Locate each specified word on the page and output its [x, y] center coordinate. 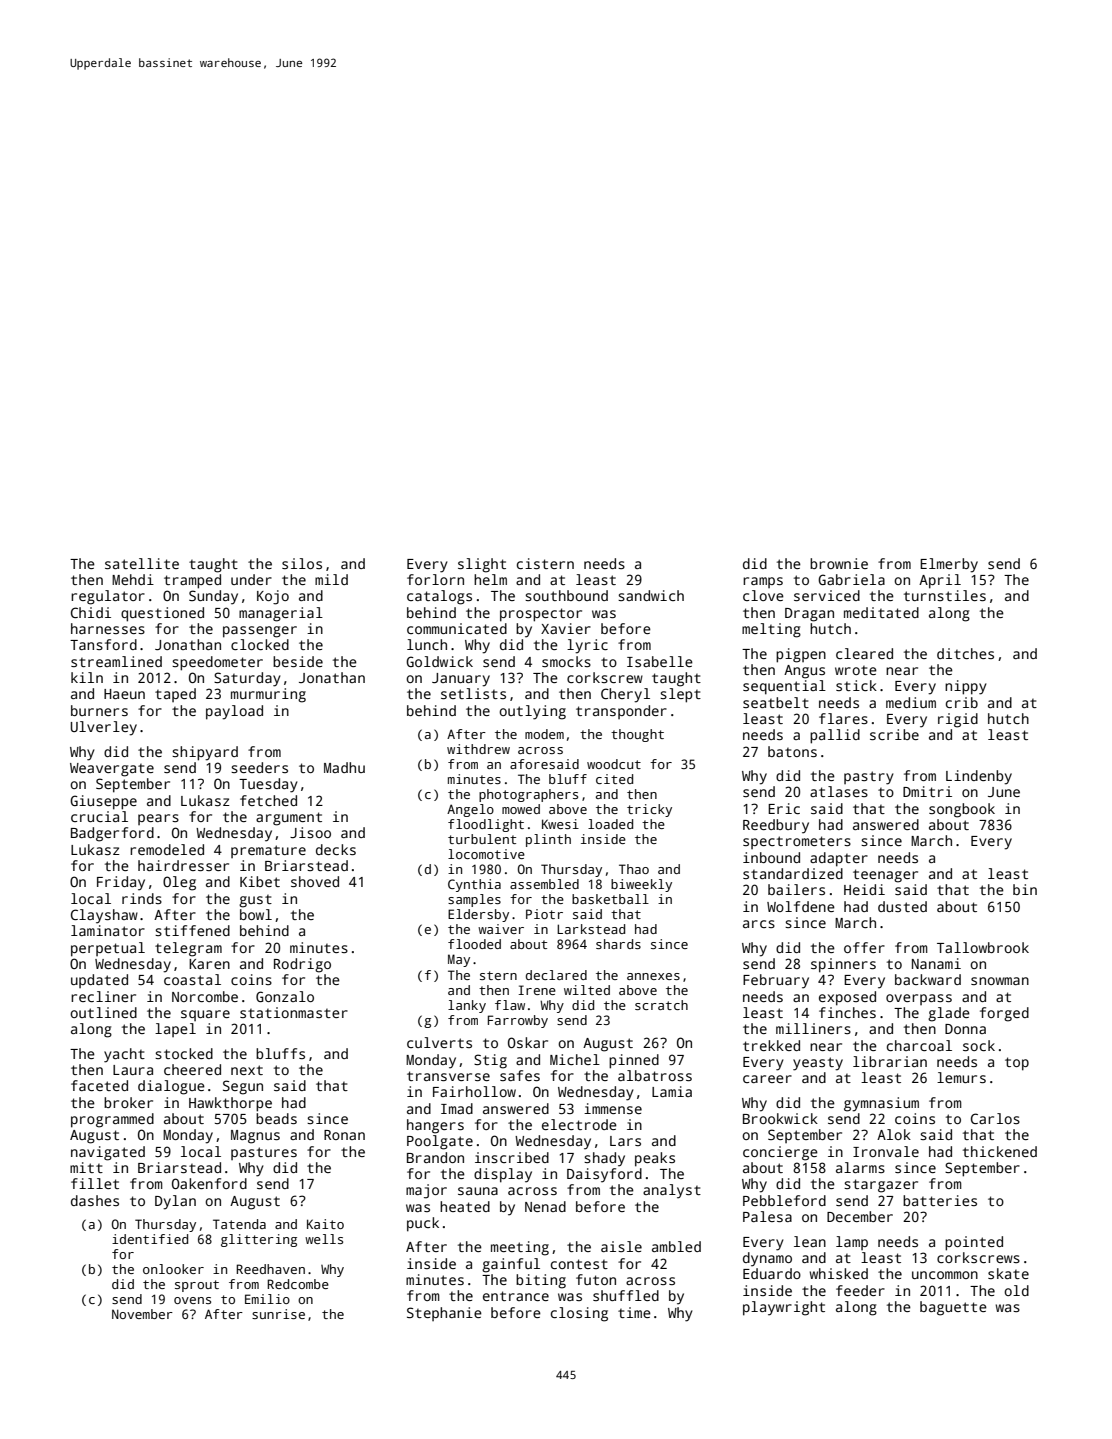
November [142, 1314]
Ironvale [886, 1151]
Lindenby [979, 777]
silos [302, 563]
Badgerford [112, 834]
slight [482, 565]
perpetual [108, 949]
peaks [655, 1159]
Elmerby [949, 565]
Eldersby [478, 915]
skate [1008, 1273]
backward [928, 979]
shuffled [626, 1295]
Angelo [470, 810]
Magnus [255, 1137]
